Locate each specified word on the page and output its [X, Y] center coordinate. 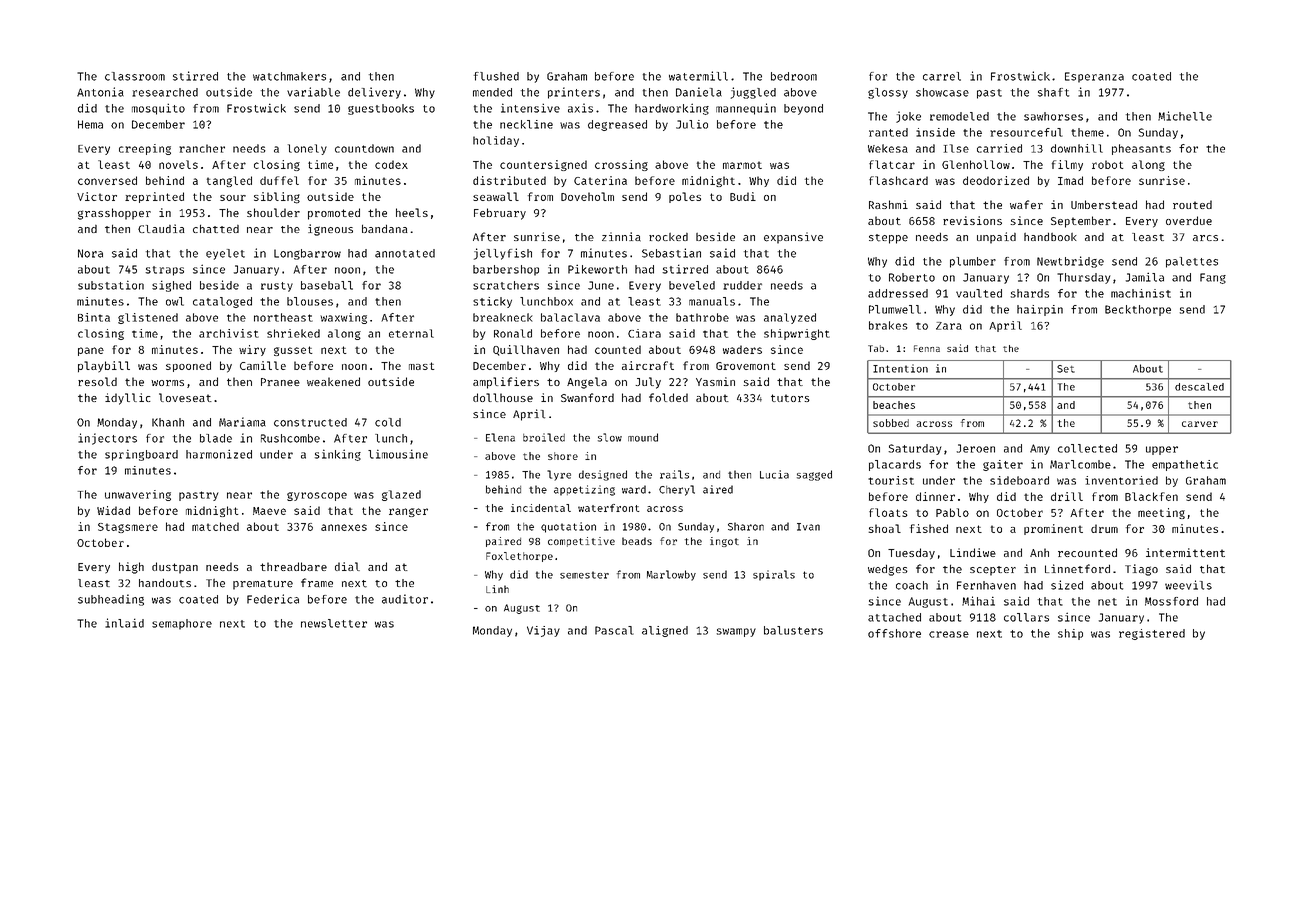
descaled [1199, 387]
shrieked [293, 333]
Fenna [927, 348]
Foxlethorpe [519, 557]
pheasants [1141, 149]
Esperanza [1094, 77]
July [648, 383]
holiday [496, 141]
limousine [398, 454]
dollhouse [503, 397]
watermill [698, 76]
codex [391, 164]
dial [347, 566]
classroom [135, 76]
